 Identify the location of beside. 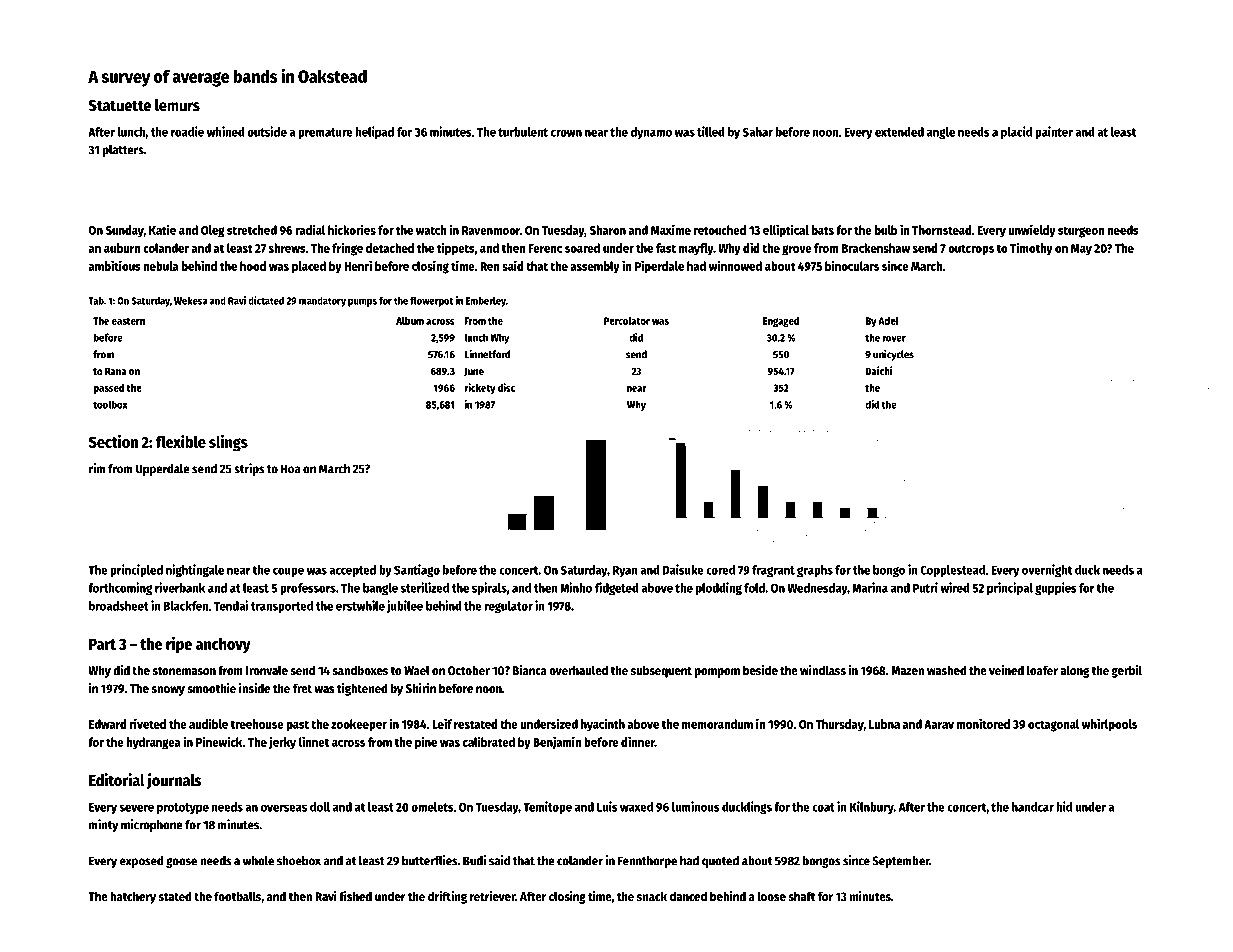
(760, 670).
